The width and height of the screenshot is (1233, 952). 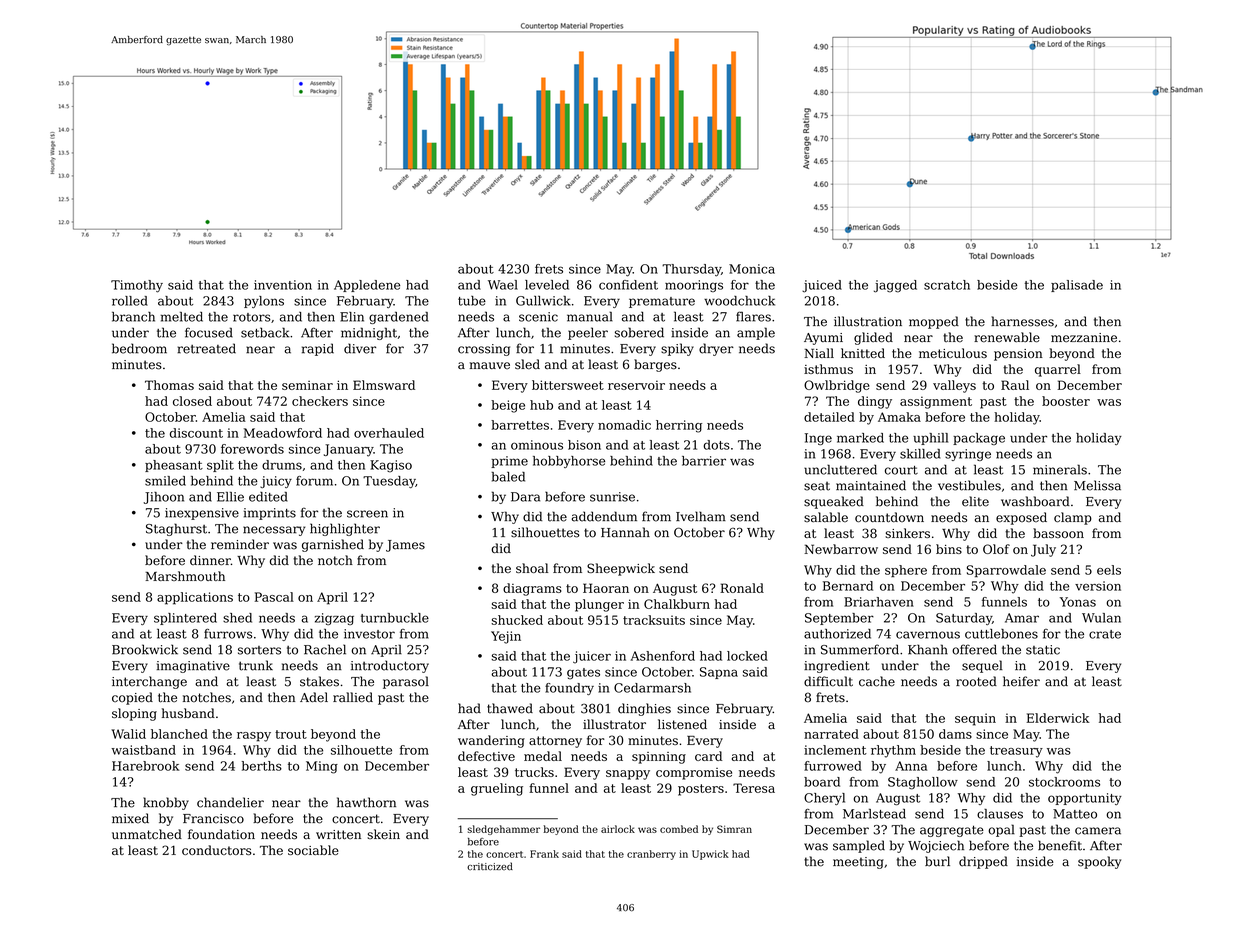 I want to click on plunger, so click(x=599, y=605).
